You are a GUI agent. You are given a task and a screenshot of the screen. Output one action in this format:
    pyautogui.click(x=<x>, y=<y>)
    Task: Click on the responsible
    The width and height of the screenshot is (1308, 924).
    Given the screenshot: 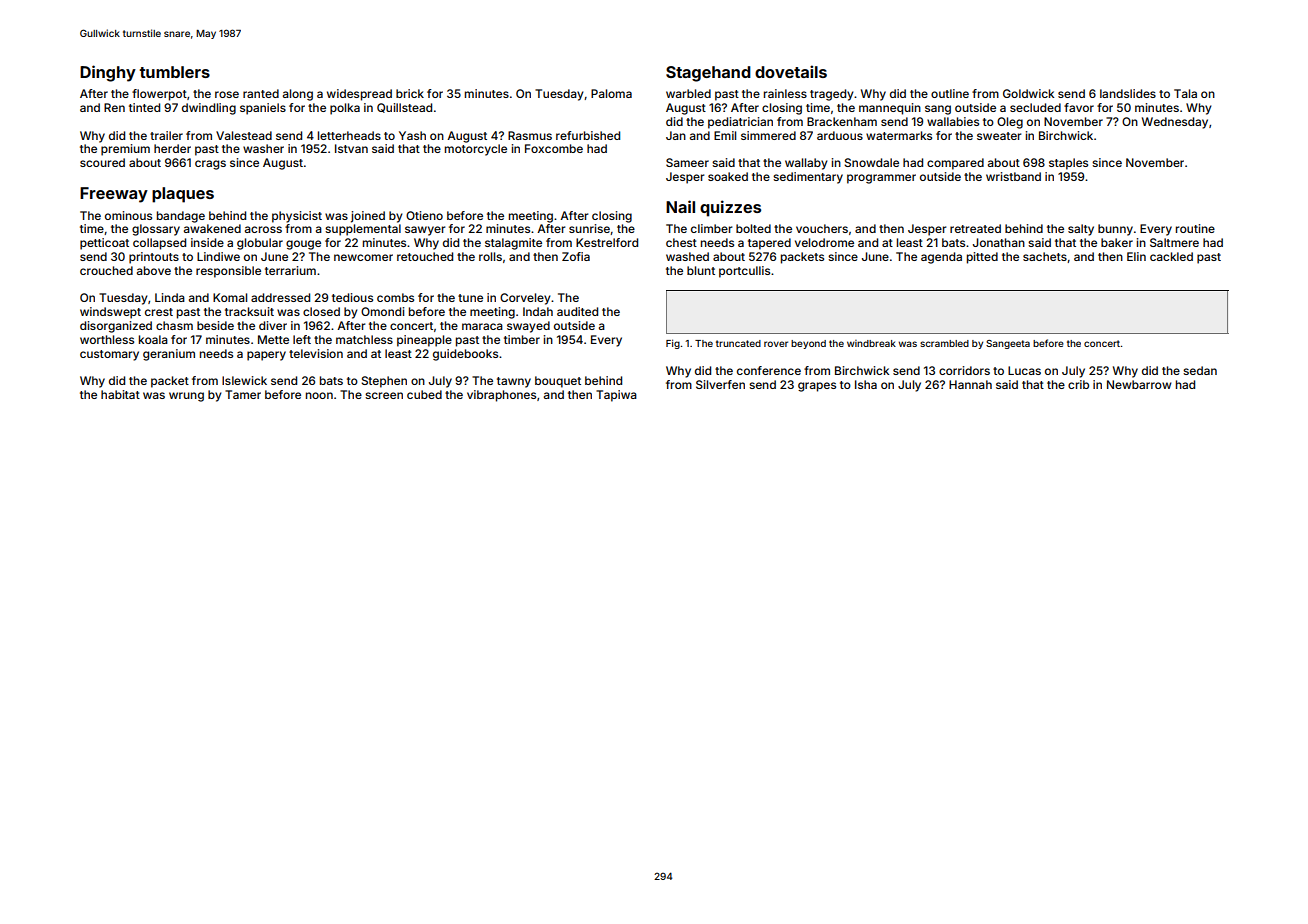 What is the action you would take?
    pyautogui.click(x=228, y=272)
